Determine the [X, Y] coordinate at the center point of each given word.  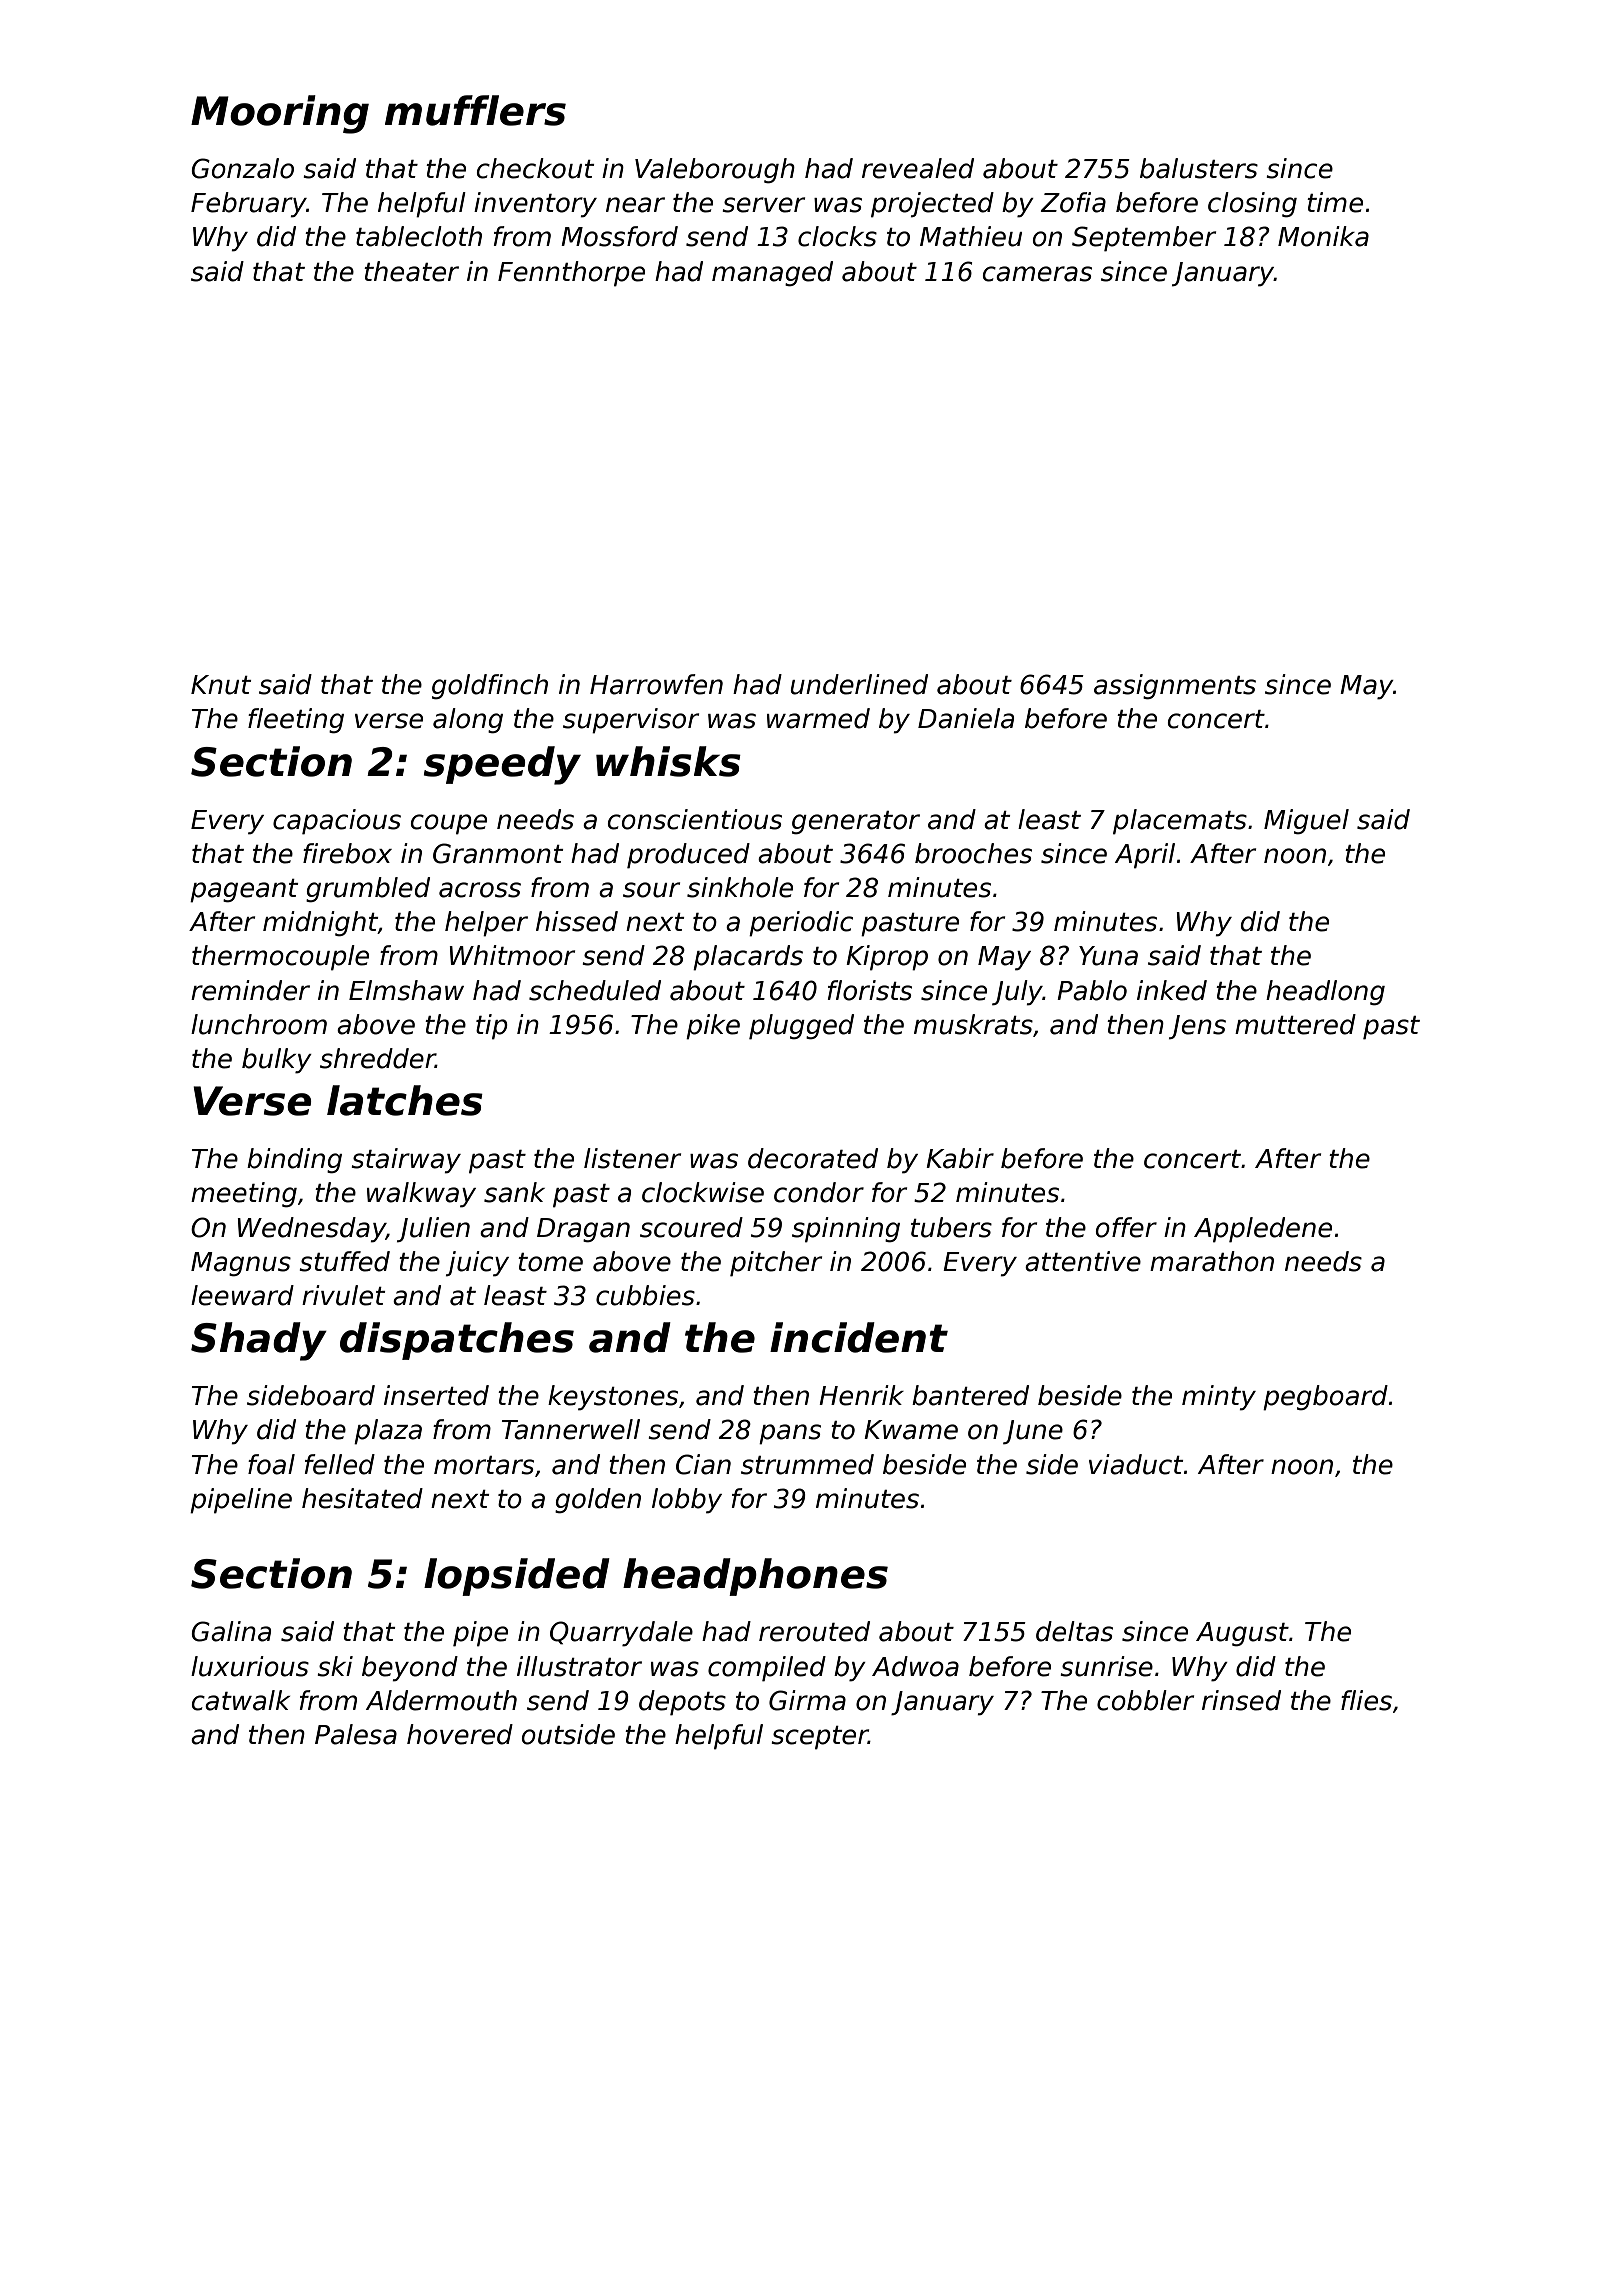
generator [856, 823]
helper [486, 924]
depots [682, 1703]
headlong [1325, 993]
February [249, 205]
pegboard [1325, 1398]
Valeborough [715, 171]
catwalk [241, 1700]
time [1335, 202]
